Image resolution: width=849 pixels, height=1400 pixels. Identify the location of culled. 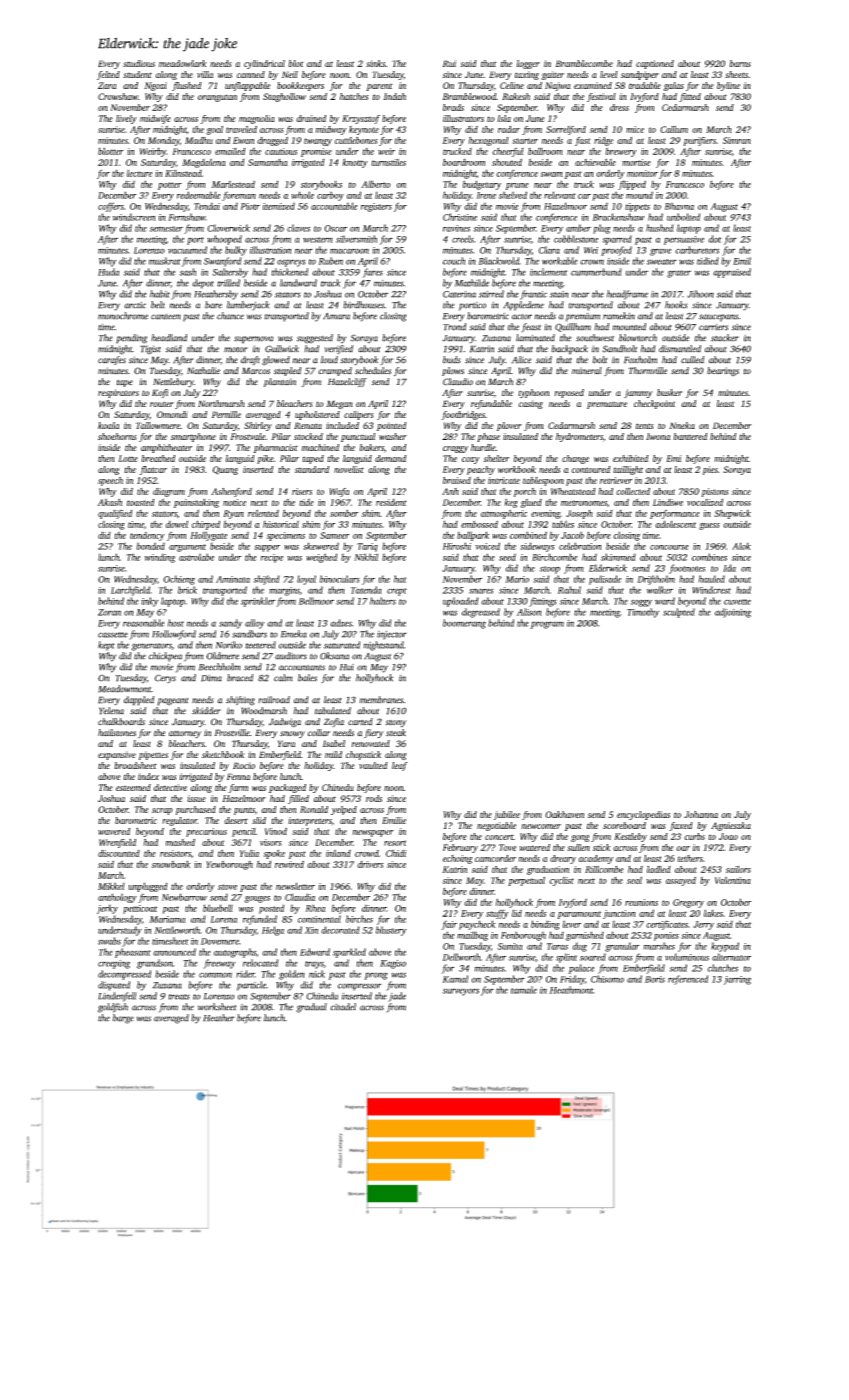
(692, 360).
